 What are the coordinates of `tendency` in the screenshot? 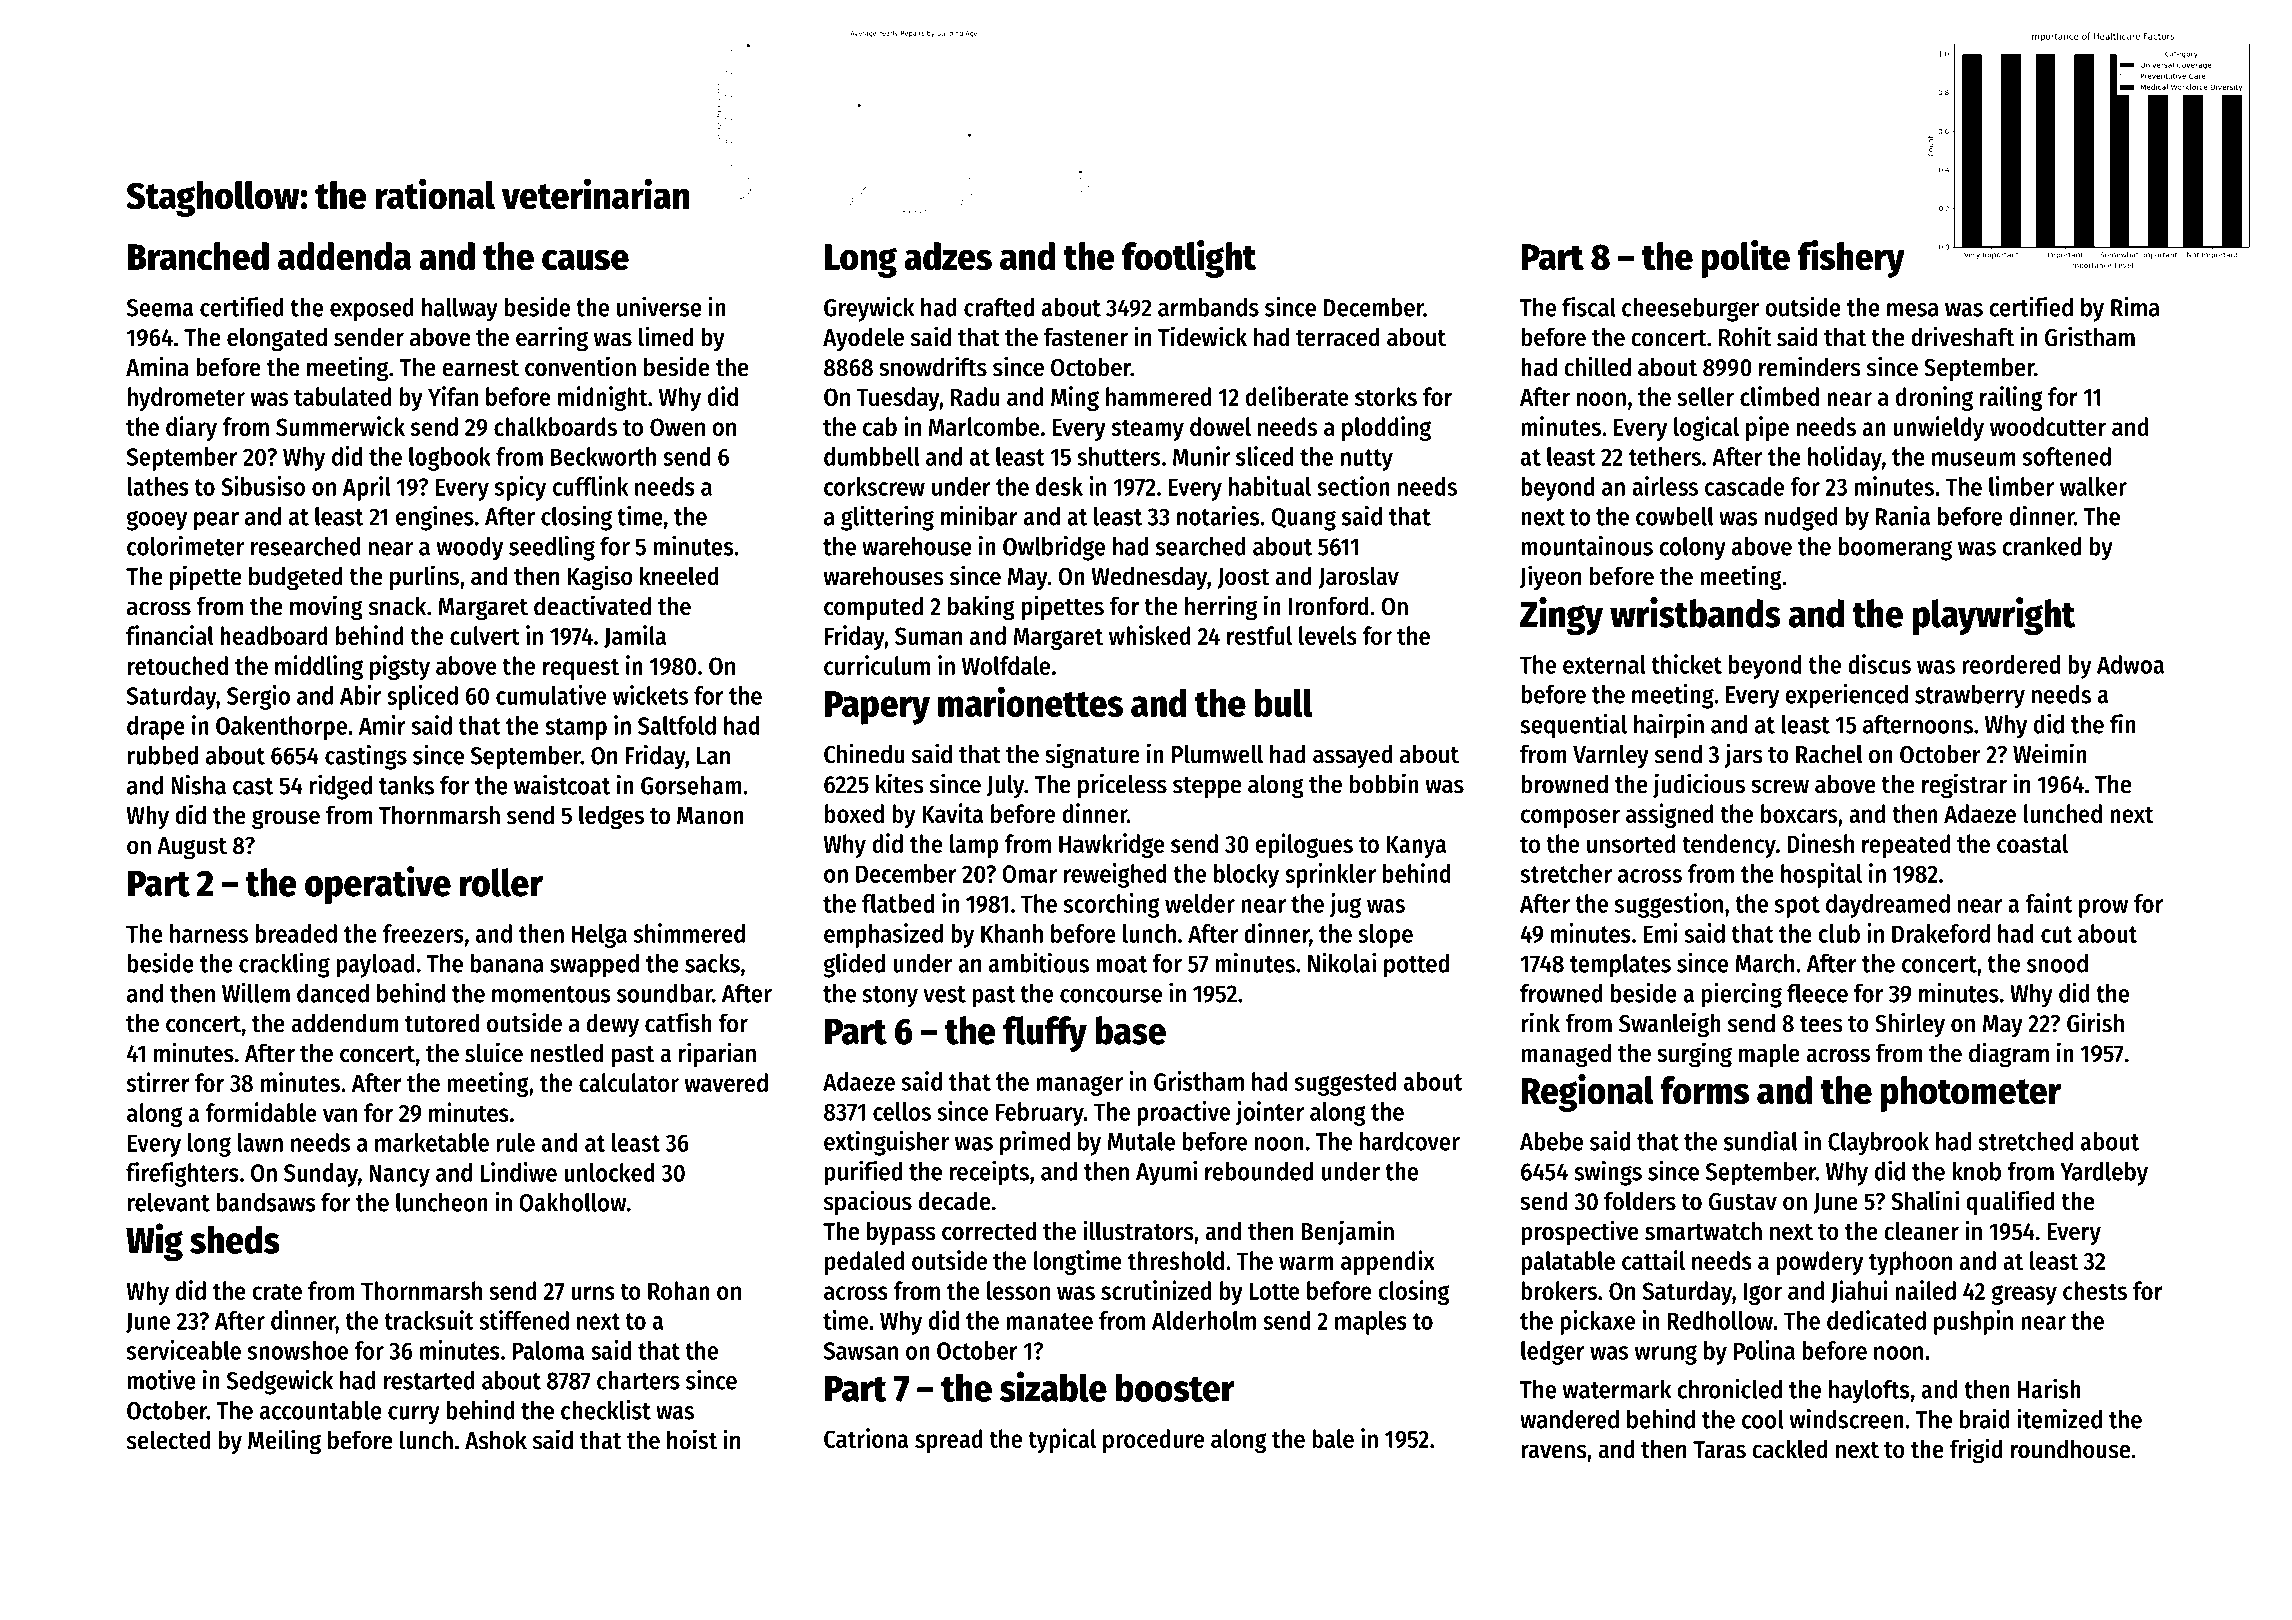 It's located at (1729, 846).
